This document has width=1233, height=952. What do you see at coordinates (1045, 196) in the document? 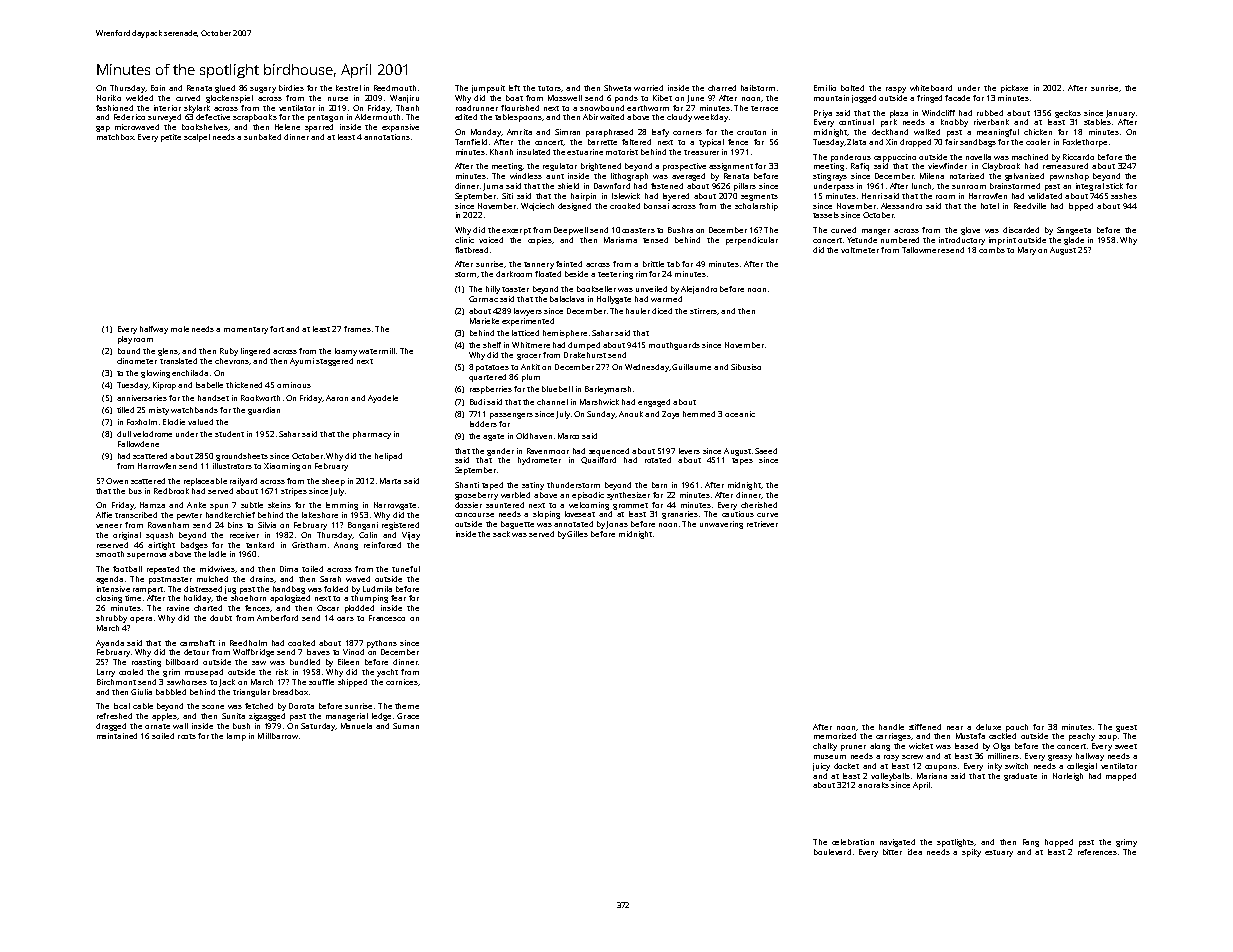
I see `validated` at bounding box center [1045, 196].
